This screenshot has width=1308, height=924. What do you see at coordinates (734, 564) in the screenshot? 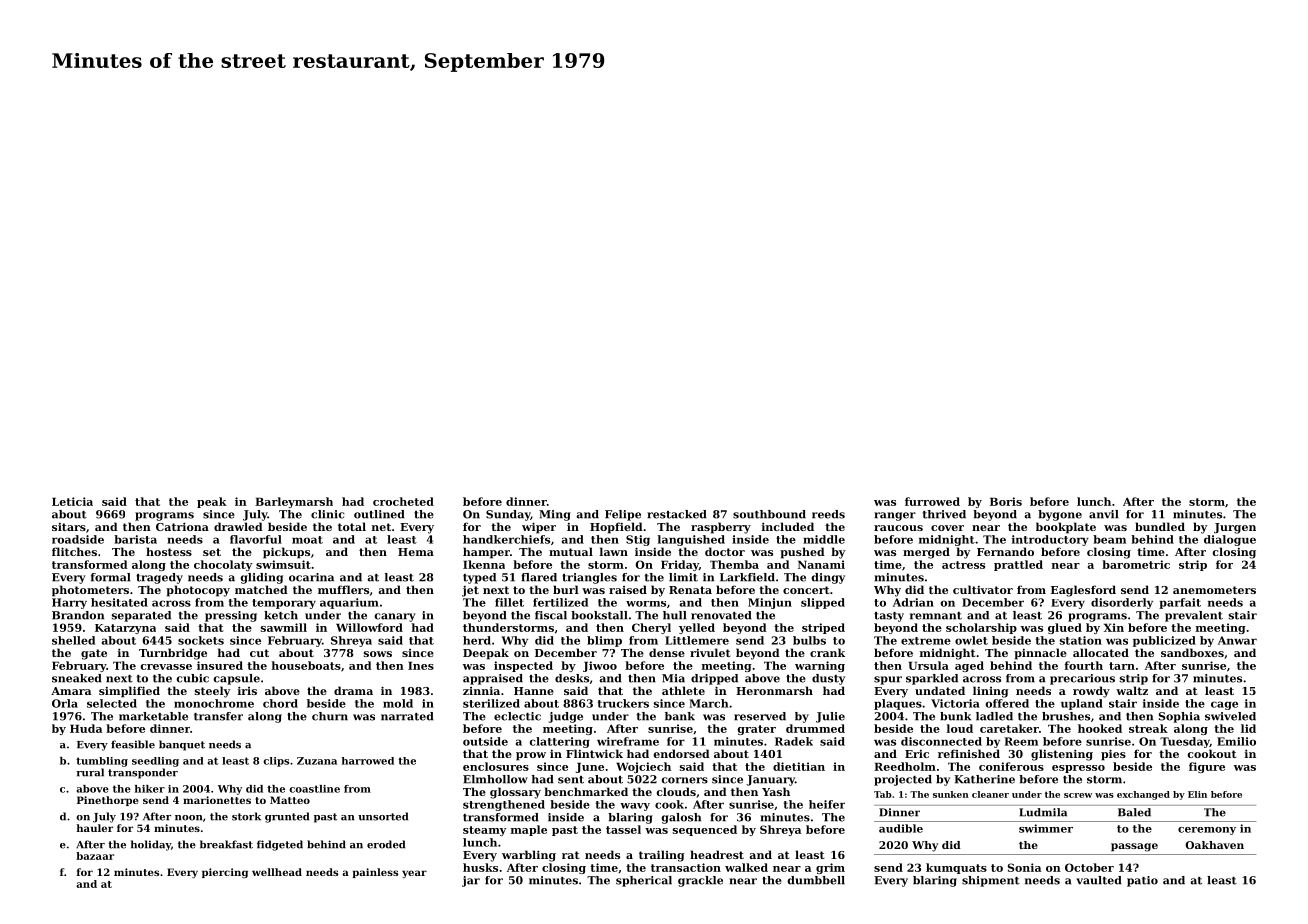
I see `Themba` at bounding box center [734, 564].
